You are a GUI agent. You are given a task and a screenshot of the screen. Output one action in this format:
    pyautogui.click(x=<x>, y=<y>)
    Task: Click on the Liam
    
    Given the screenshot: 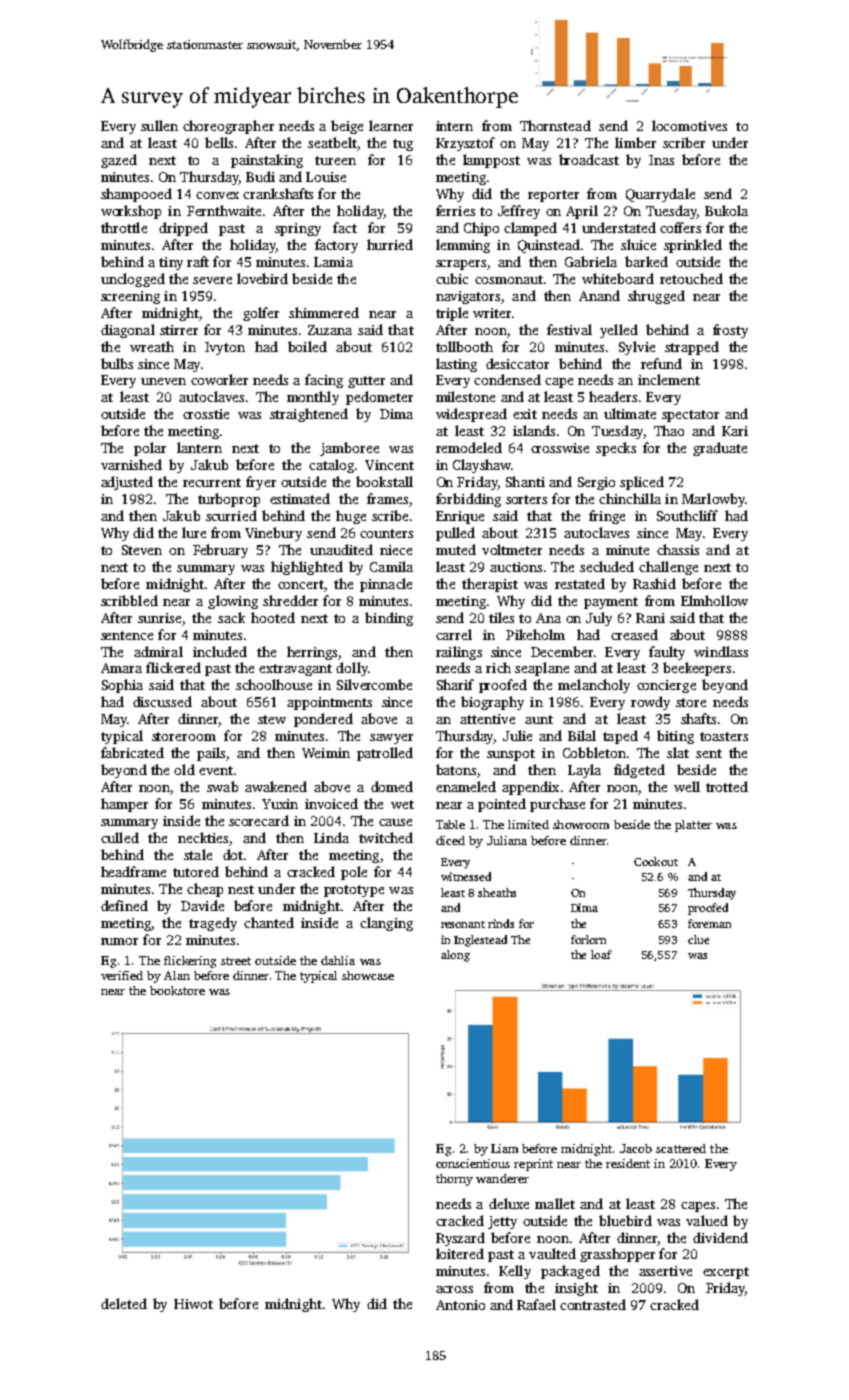 What is the action you would take?
    pyautogui.click(x=504, y=1148)
